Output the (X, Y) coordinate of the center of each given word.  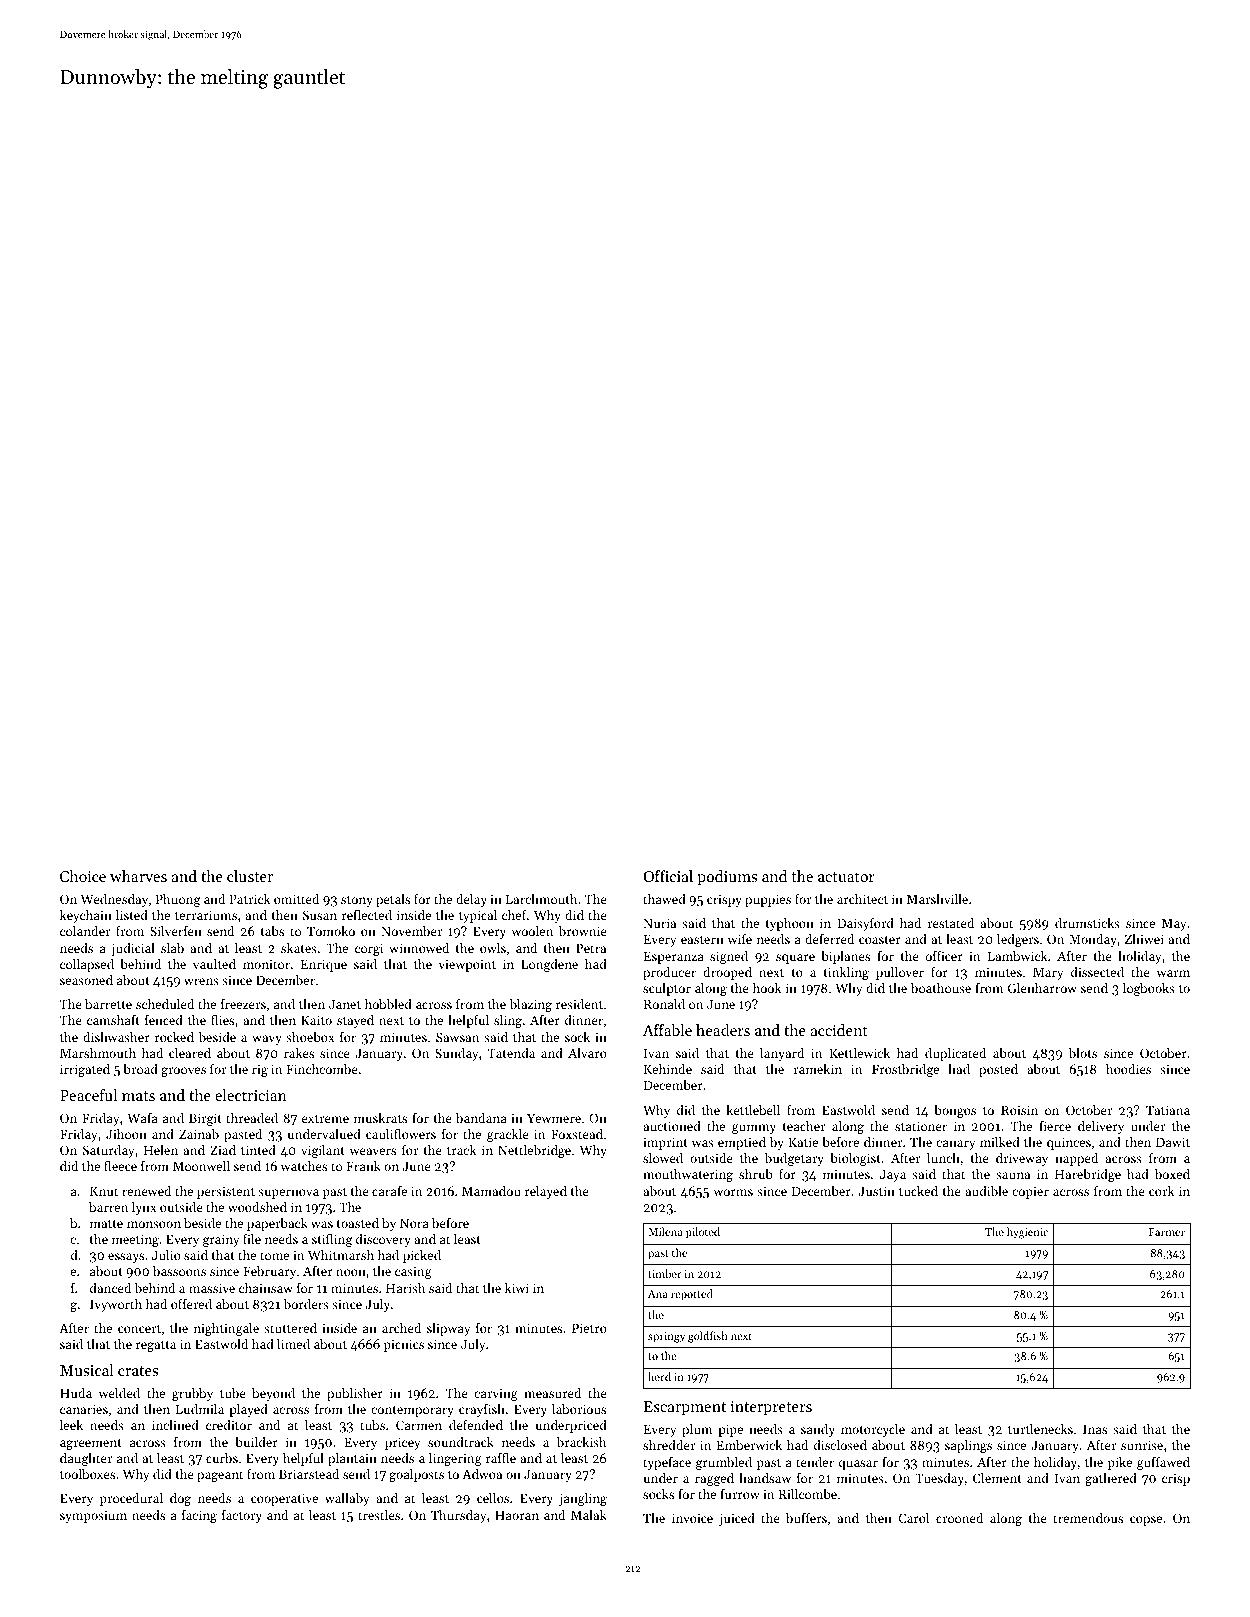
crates (138, 1371)
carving (496, 1395)
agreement (91, 1444)
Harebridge (1088, 1175)
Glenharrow (1042, 988)
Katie (803, 1142)
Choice (83, 876)
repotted (692, 1295)
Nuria (659, 923)
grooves (183, 1072)
